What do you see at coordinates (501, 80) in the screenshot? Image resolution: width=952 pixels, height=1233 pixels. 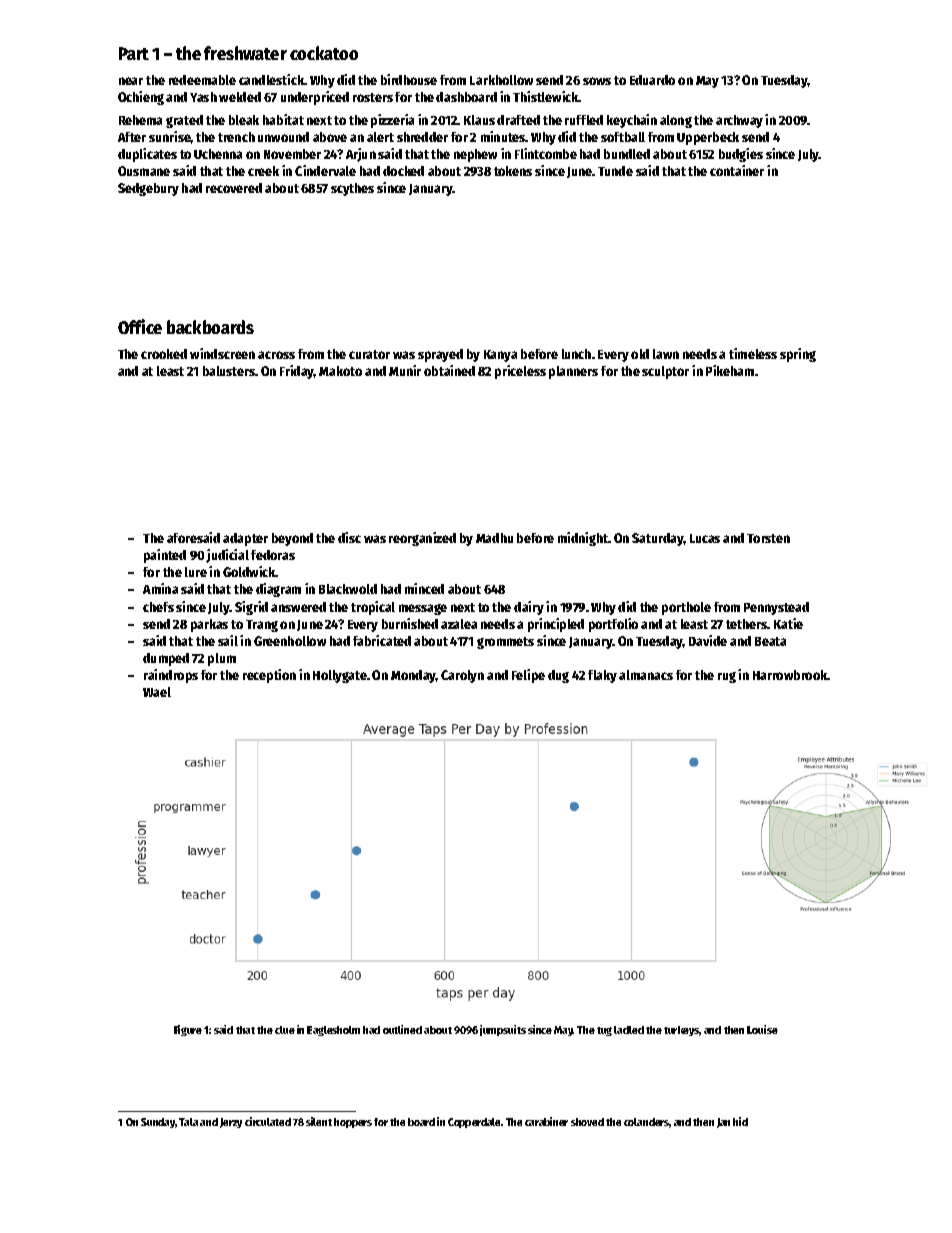 I see `Larkhollow` at bounding box center [501, 80].
